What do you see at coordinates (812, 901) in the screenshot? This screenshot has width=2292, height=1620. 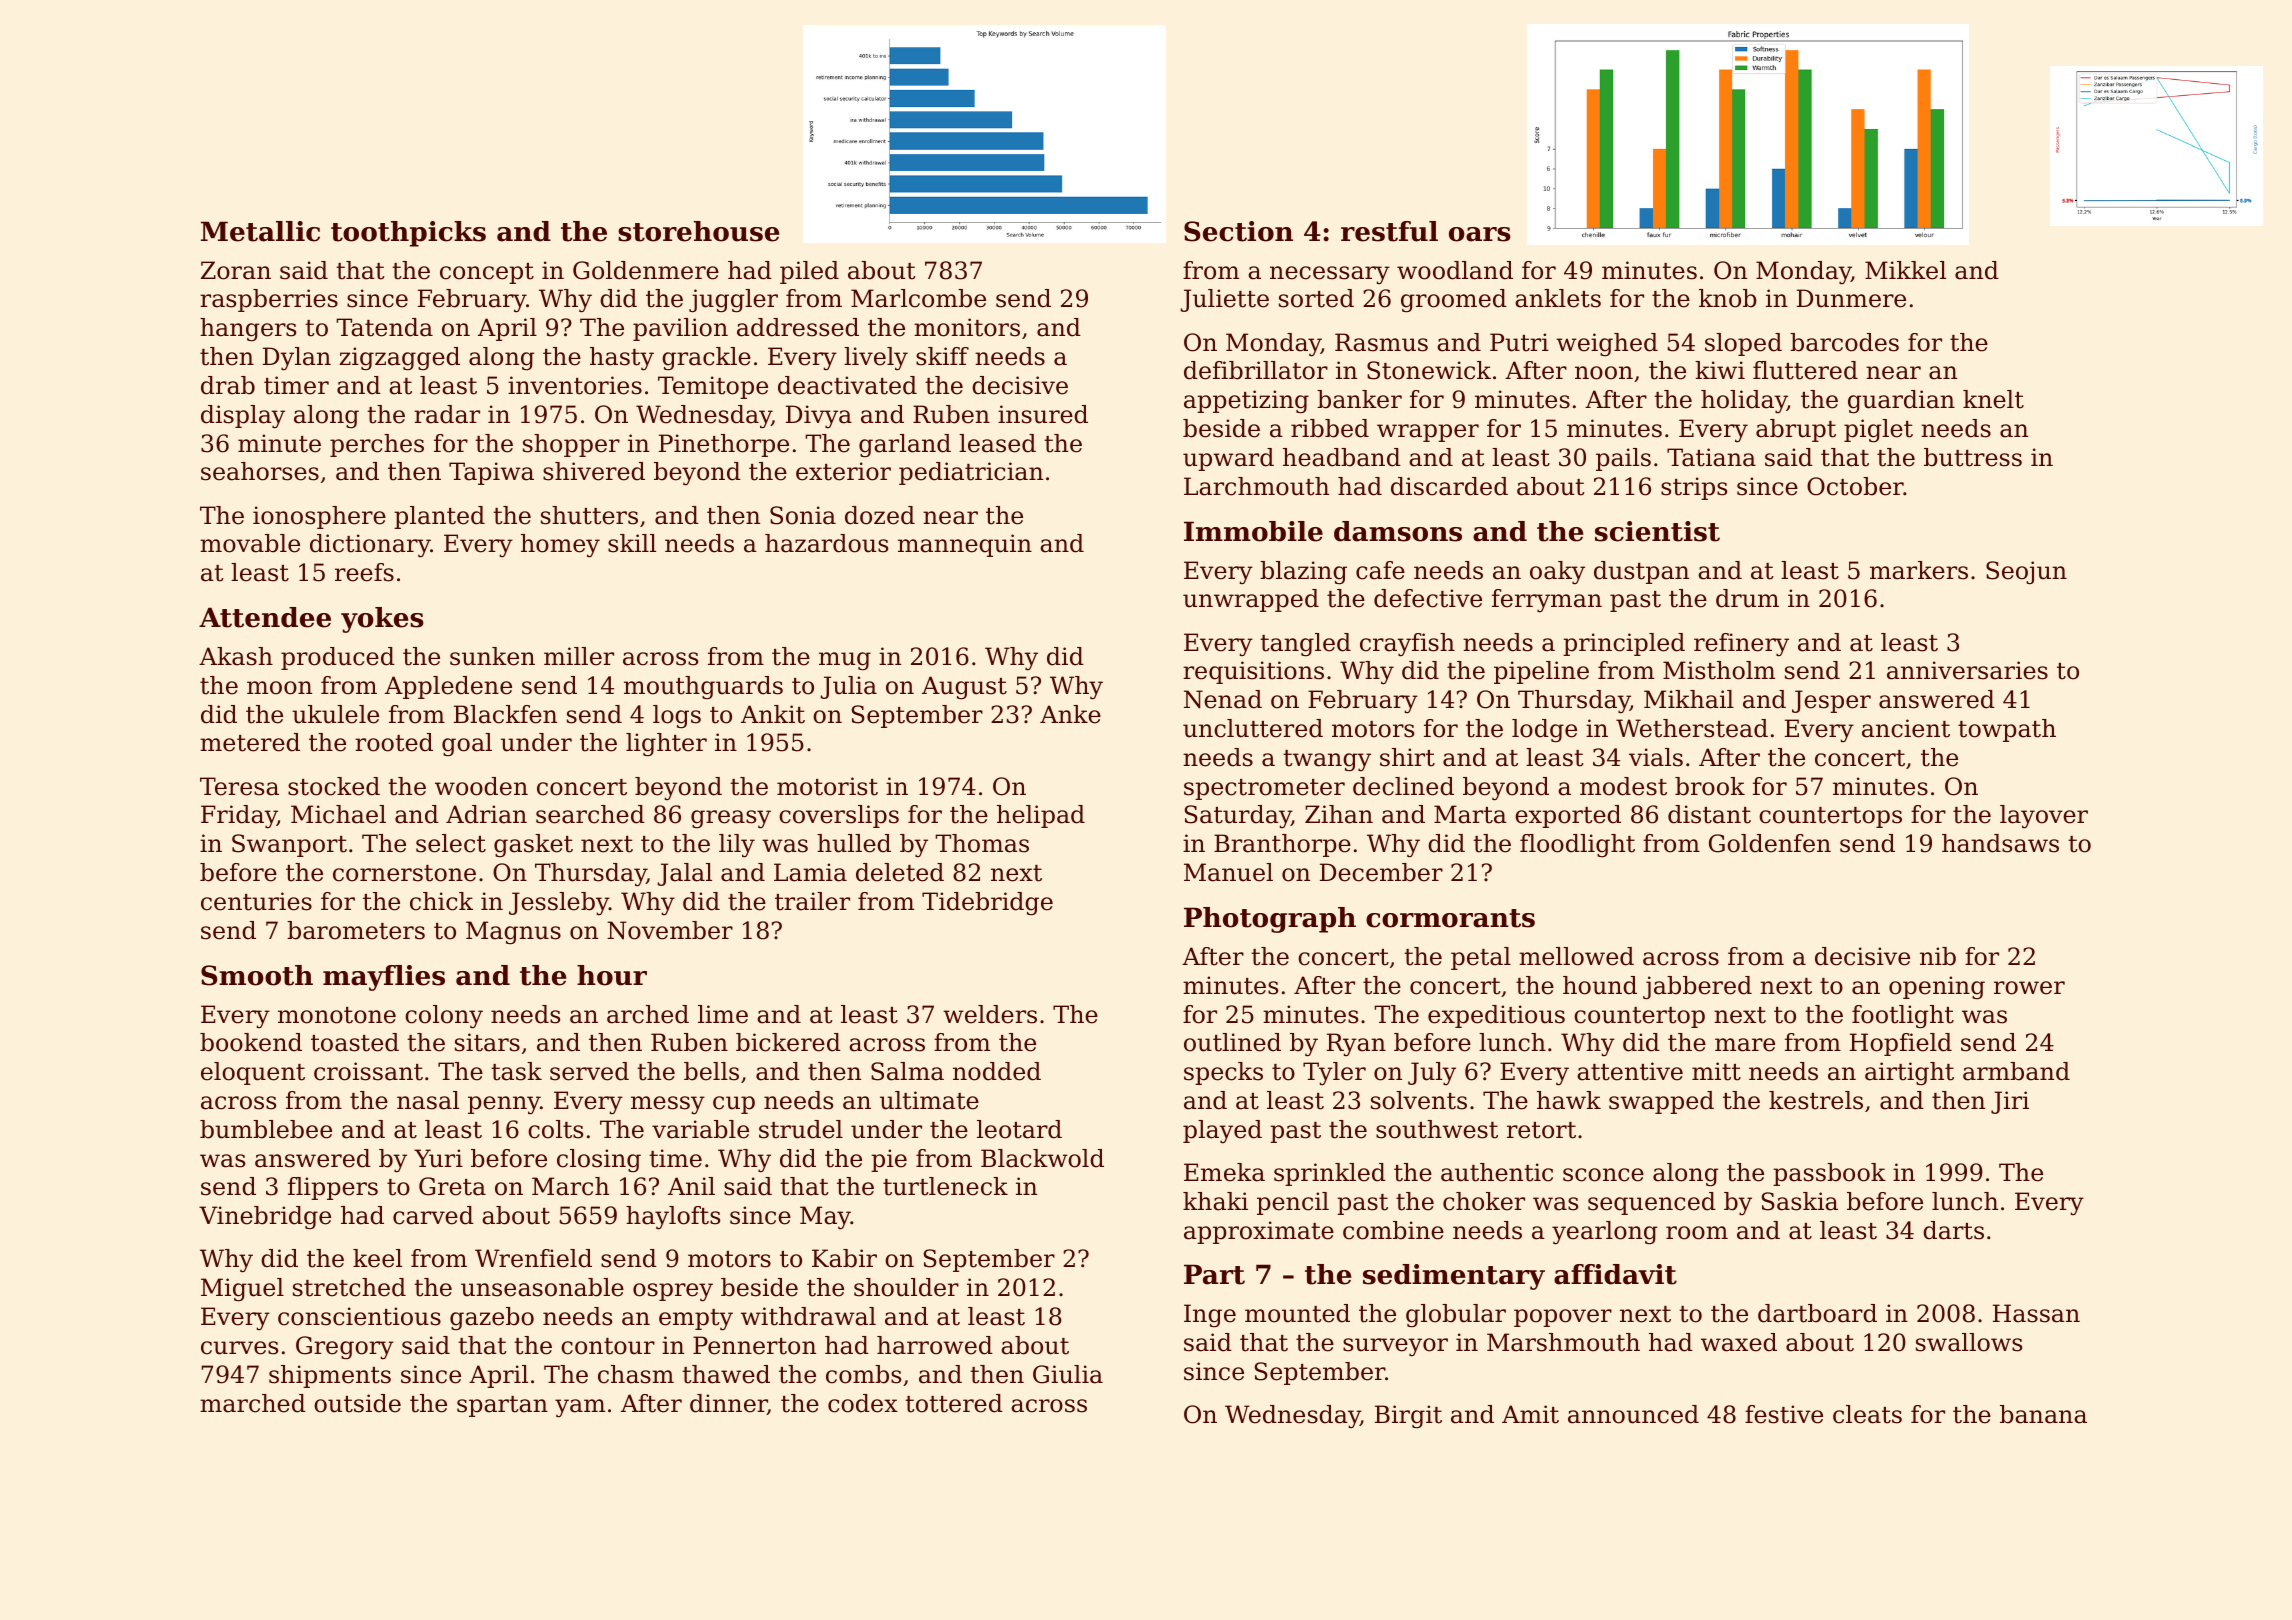 I see `trailer` at bounding box center [812, 901].
